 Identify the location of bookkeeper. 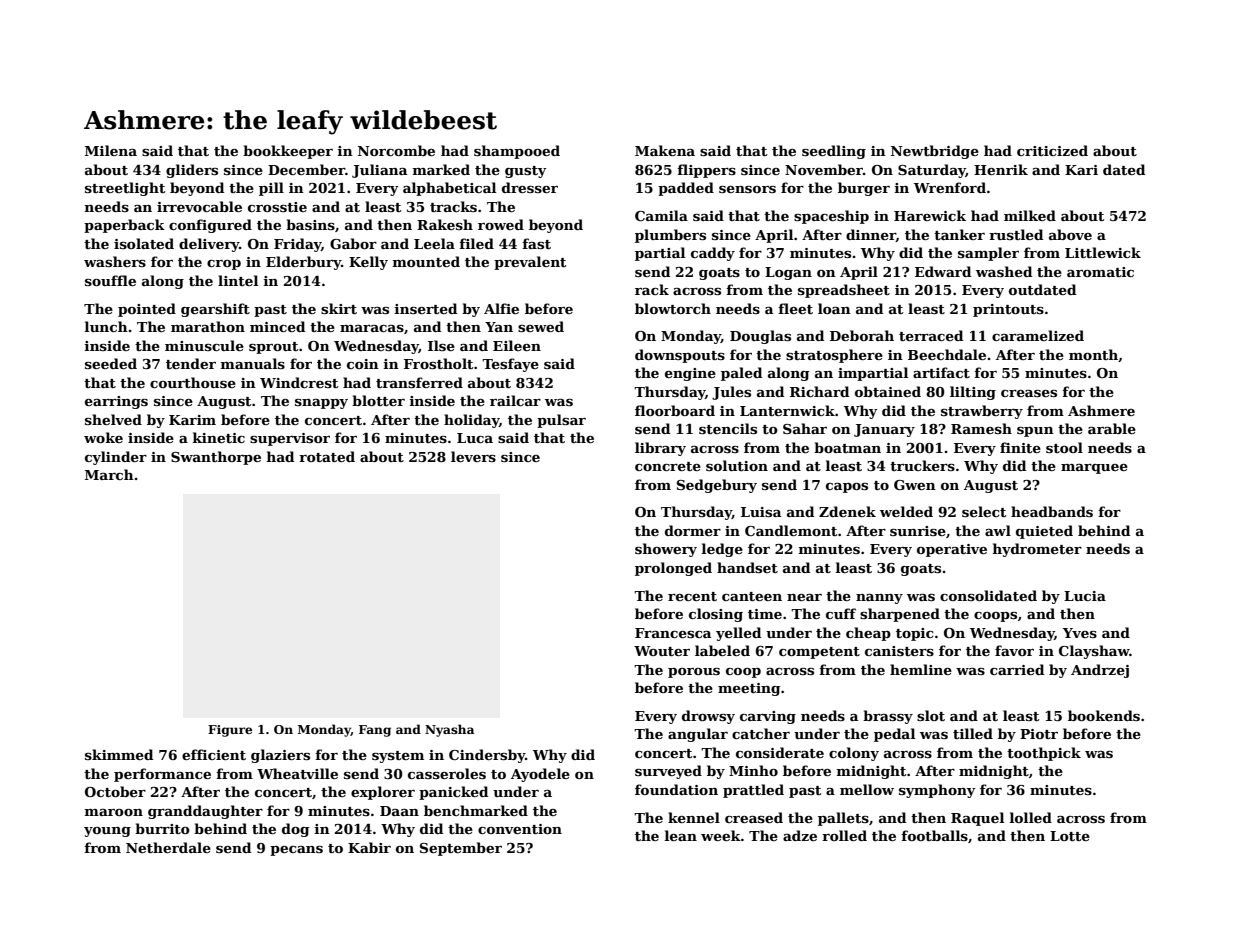
(288, 152).
